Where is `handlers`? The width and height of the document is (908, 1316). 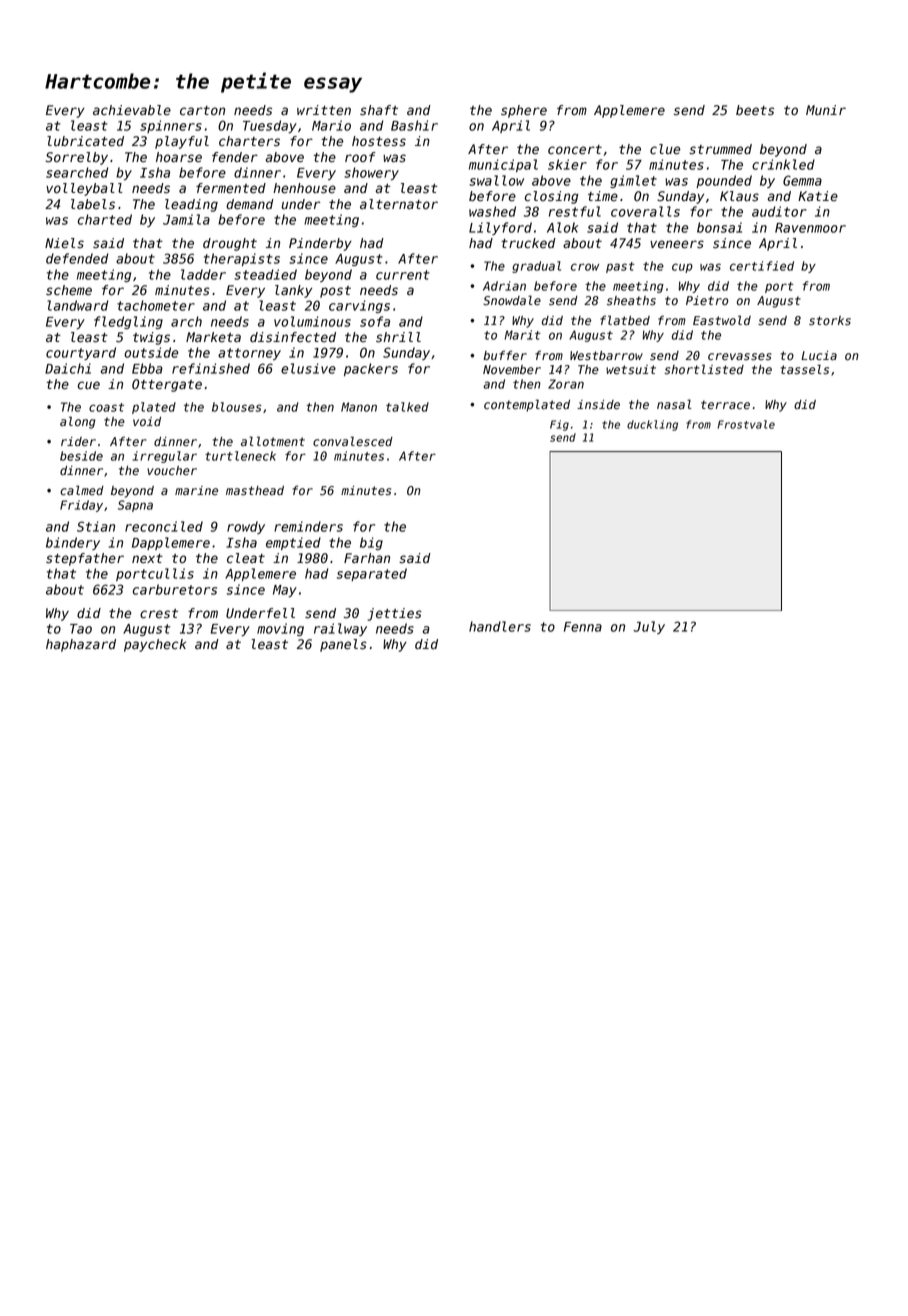
handlers is located at coordinates (500, 626).
